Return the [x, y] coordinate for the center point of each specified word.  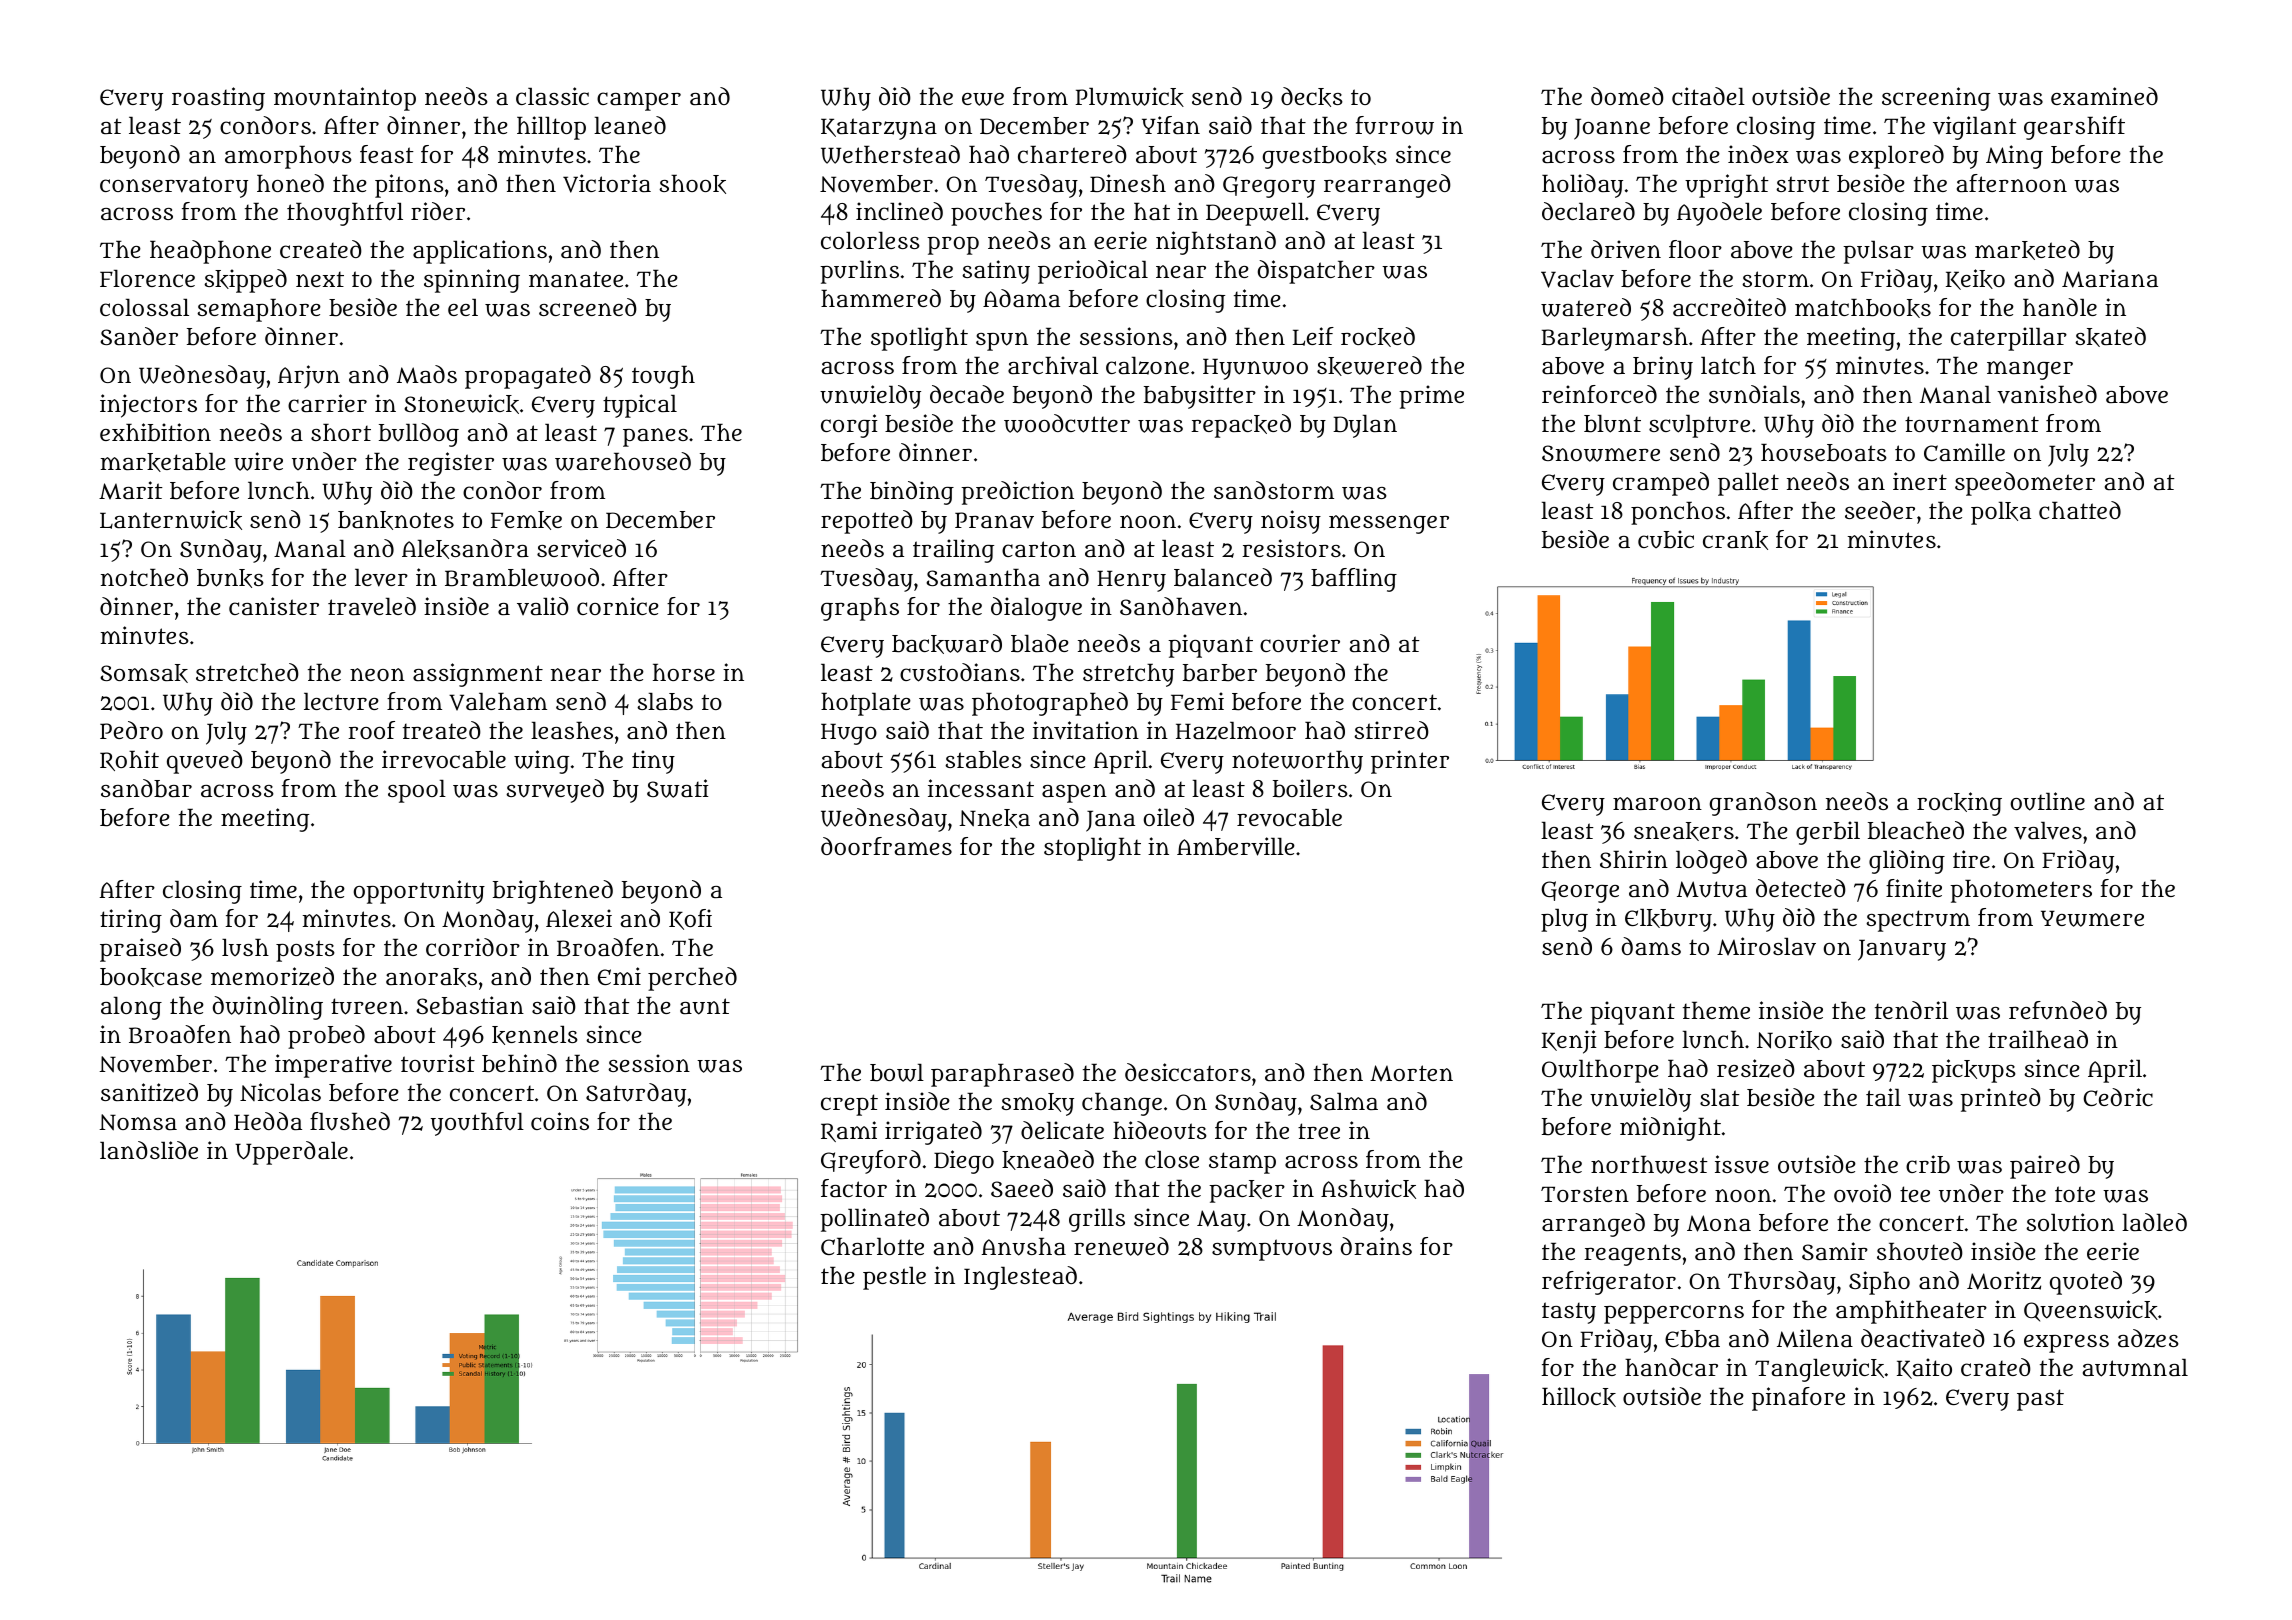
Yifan [1171, 125]
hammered [881, 298]
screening [1936, 99]
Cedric [2118, 1097]
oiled [1169, 817]
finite [1914, 888]
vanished [2047, 394]
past [2040, 1400]
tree [1319, 1131]
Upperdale [291, 1153]
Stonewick [461, 404]
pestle [894, 1278]
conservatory [174, 187]
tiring [131, 921]
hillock [1579, 1397]
